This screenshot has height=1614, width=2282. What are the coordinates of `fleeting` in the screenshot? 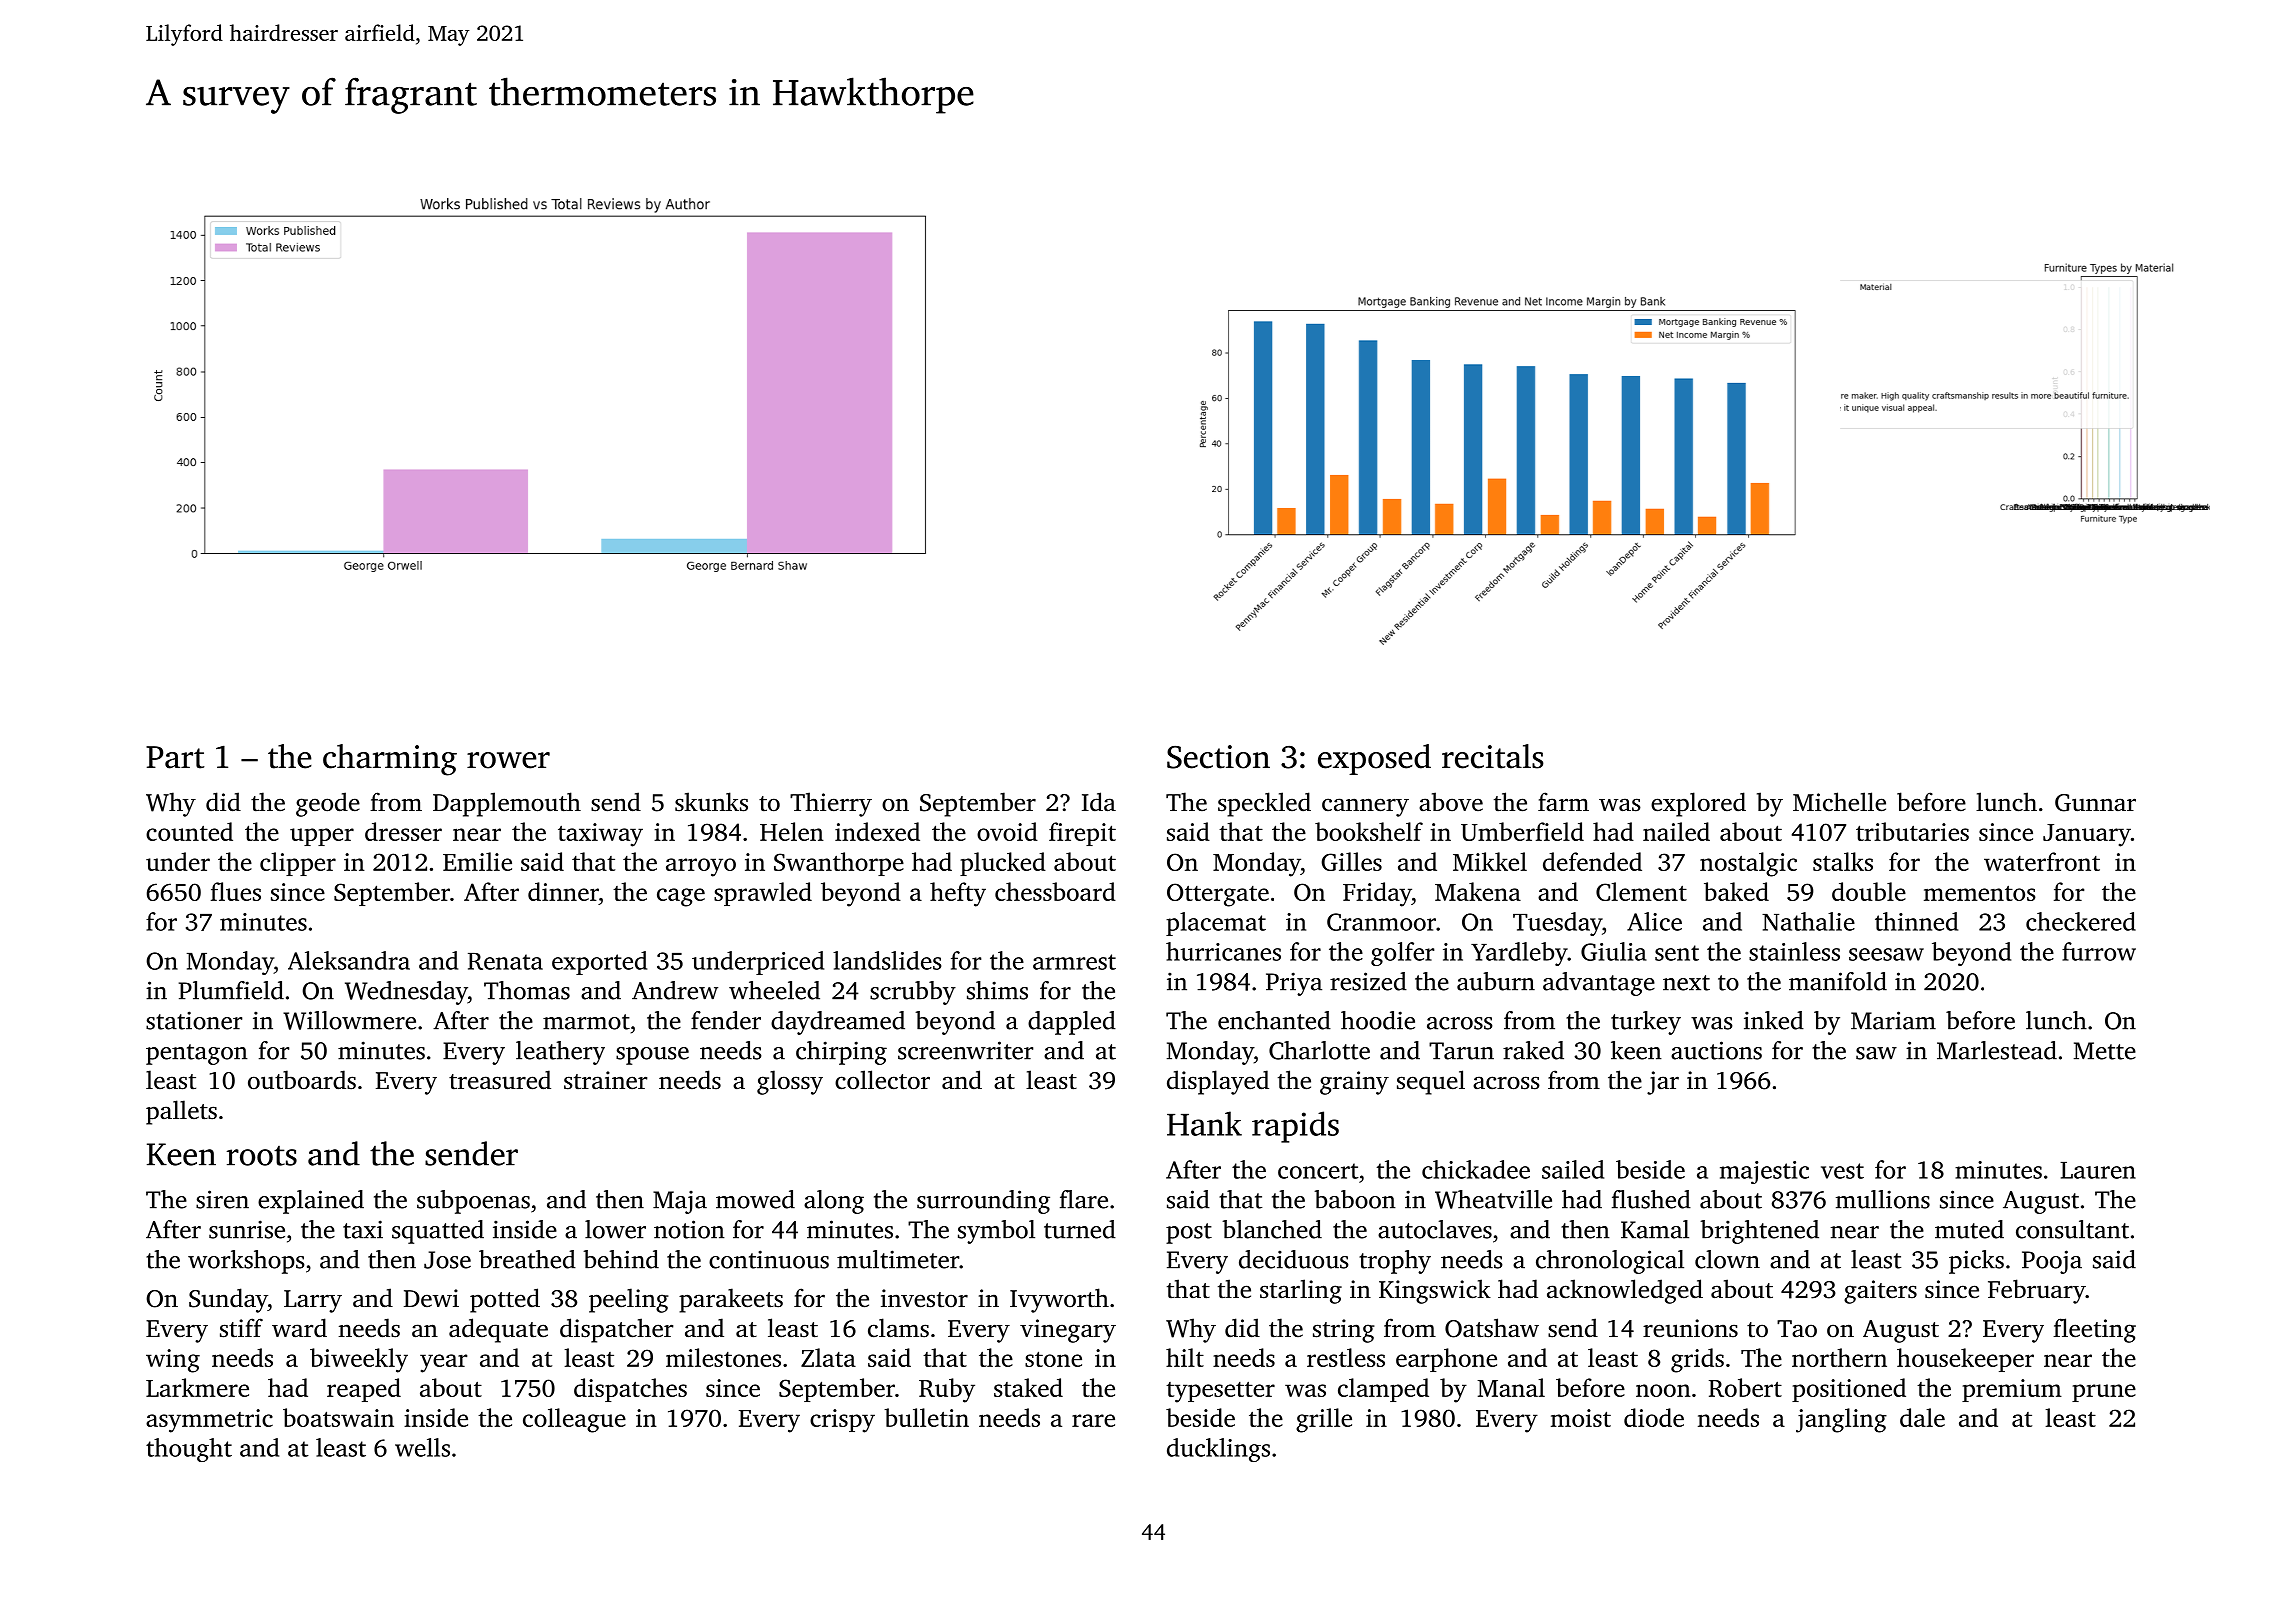 It's located at (2094, 1330).
